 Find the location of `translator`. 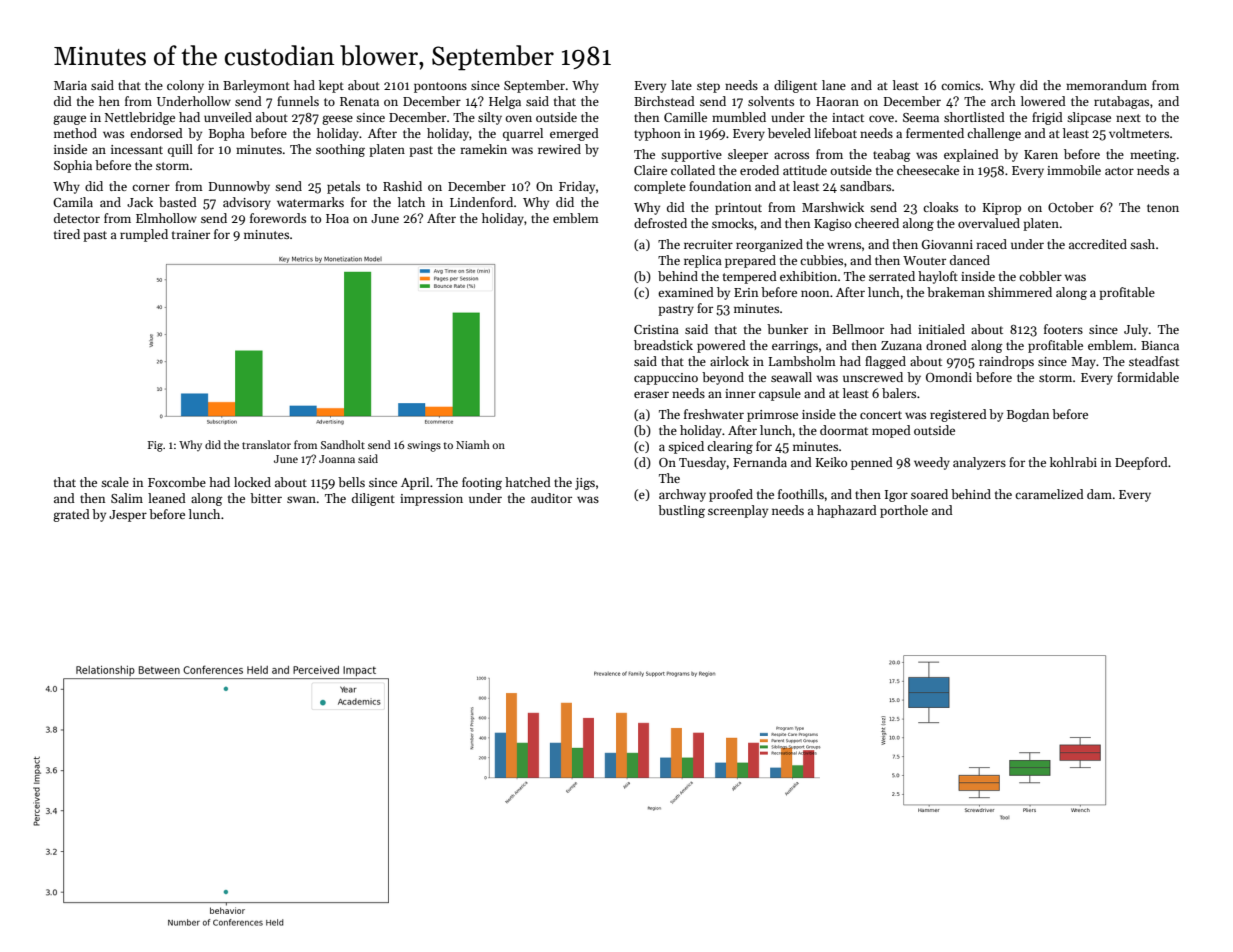

translator is located at coordinates (266, 444).
